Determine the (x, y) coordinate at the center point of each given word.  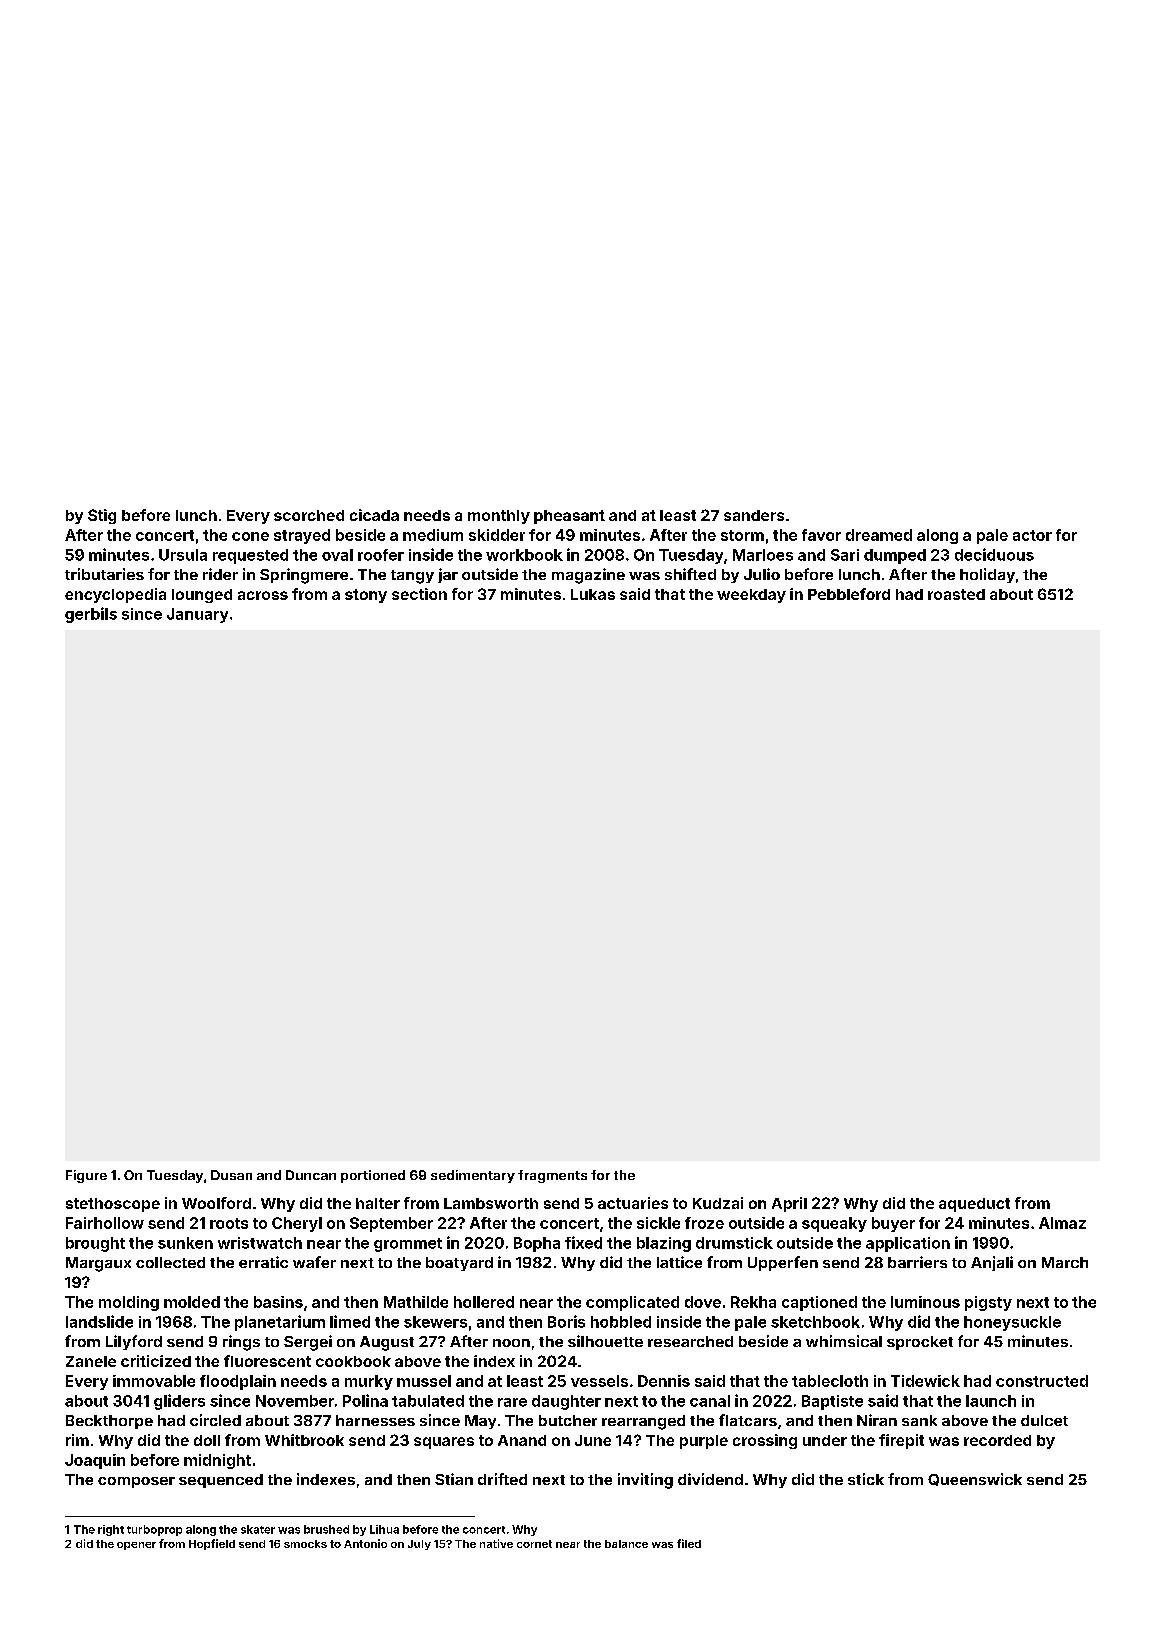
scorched (309, 515)
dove (703, 1302)
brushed (326, 1529)
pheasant (569, 517)
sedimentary (473, 1176)
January (197, 615)
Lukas (593, 594)
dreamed (879, 535)
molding (129, 1303)
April (789, 1204)
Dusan (231, 1175)
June (593, 1440)
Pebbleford (849, 594)
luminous (925, 1302)
